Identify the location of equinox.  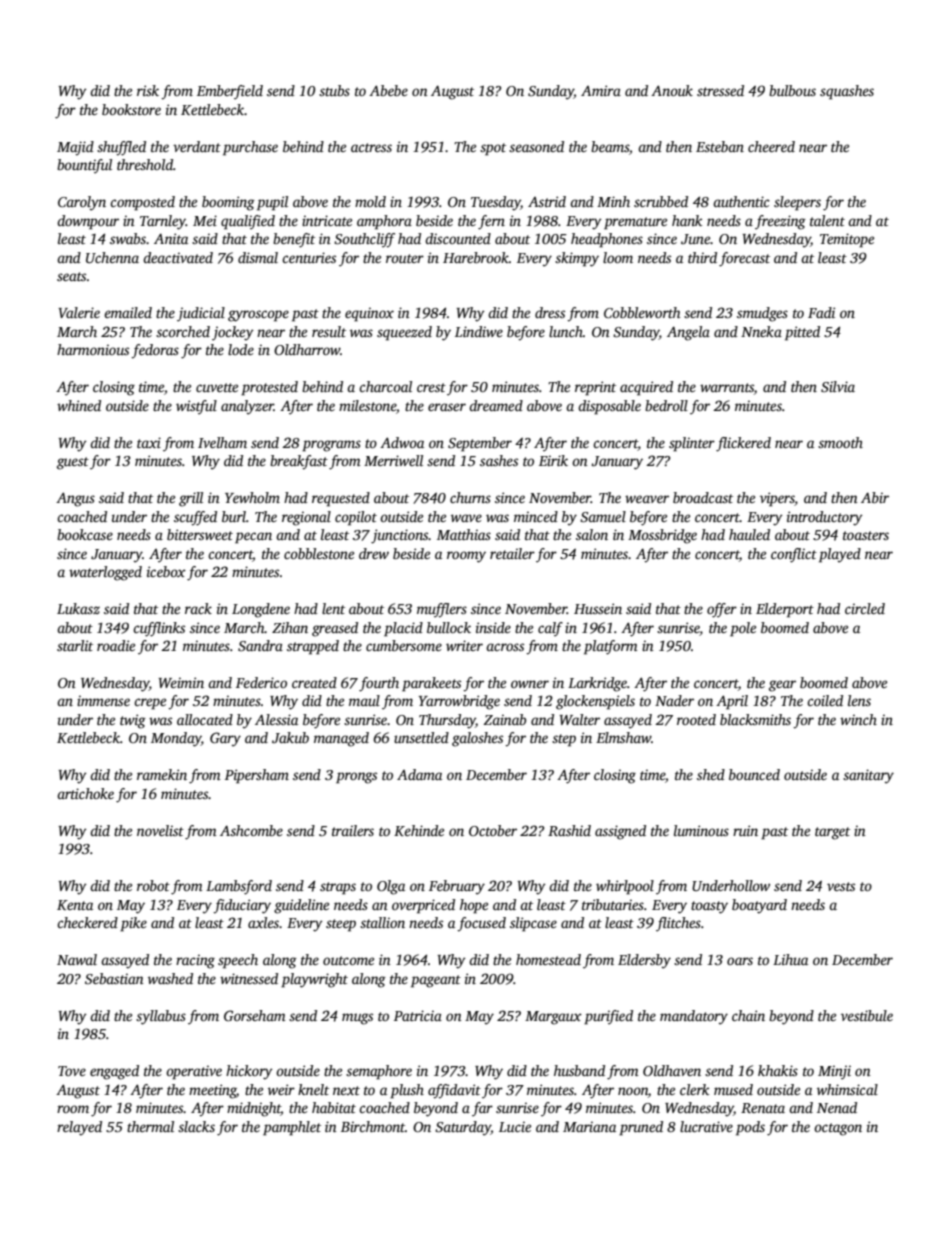
(369, 314).
